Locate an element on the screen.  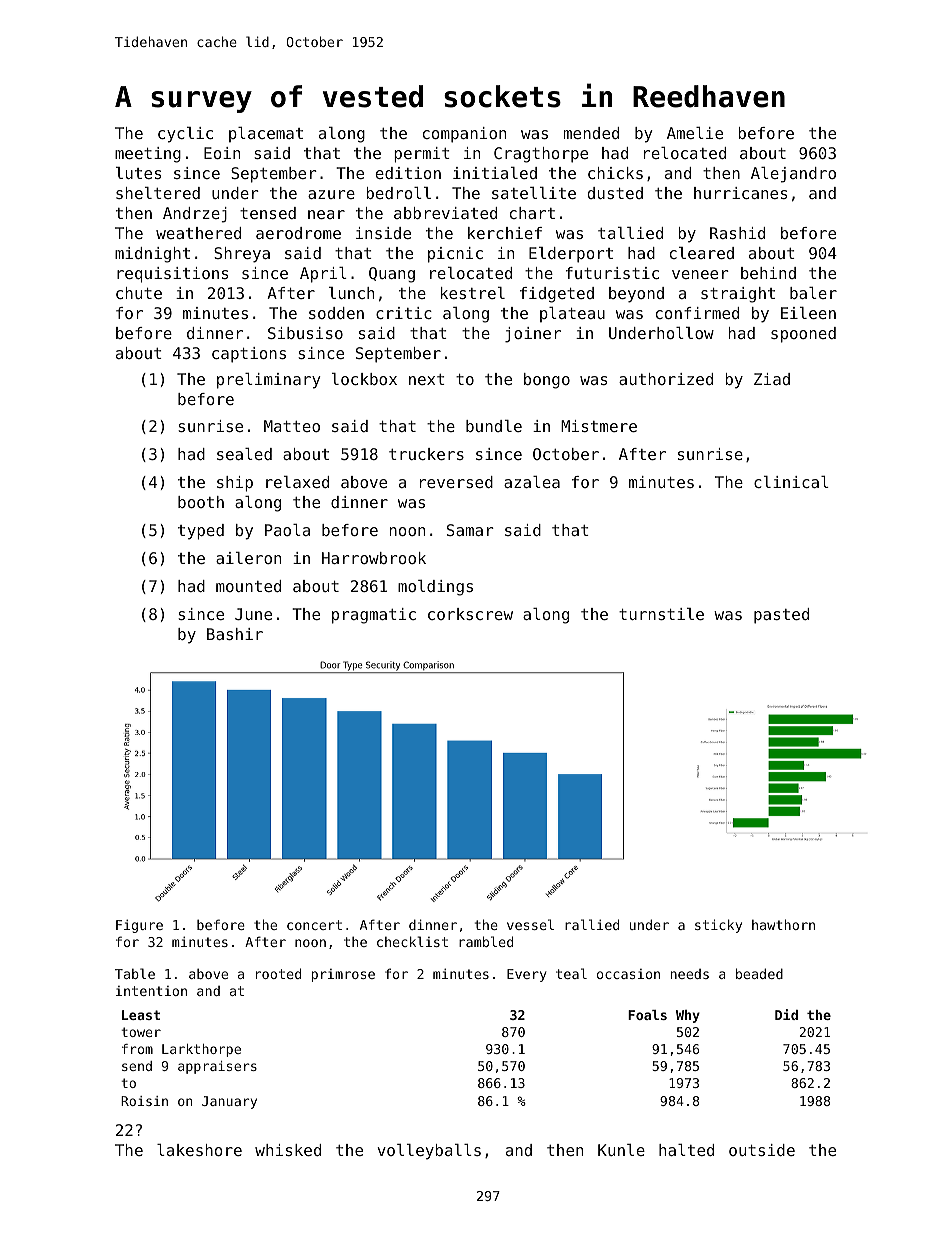
pragmatic is located at coordinates (374, 616).
